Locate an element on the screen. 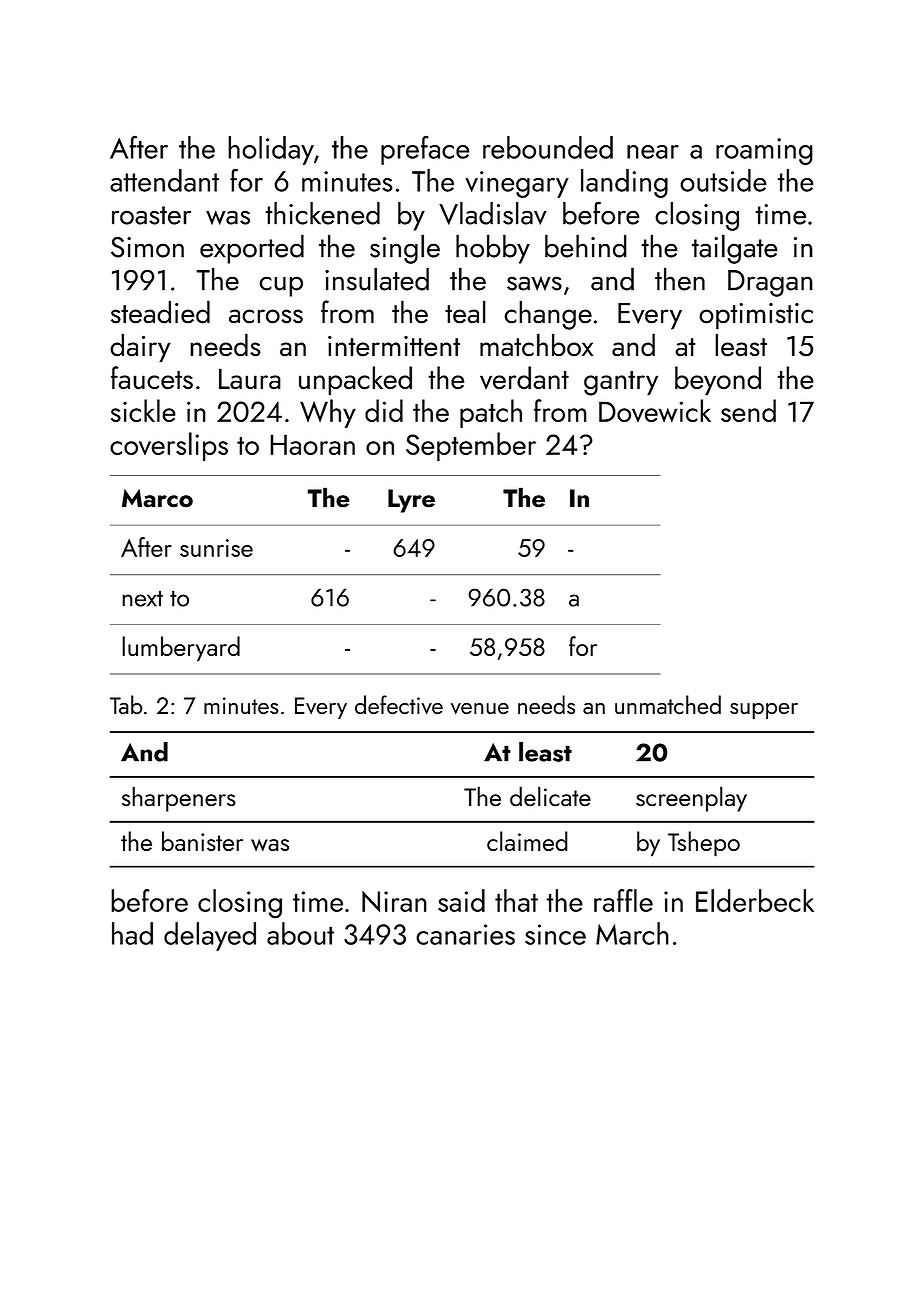  March is located at coordinates (632, 933).
